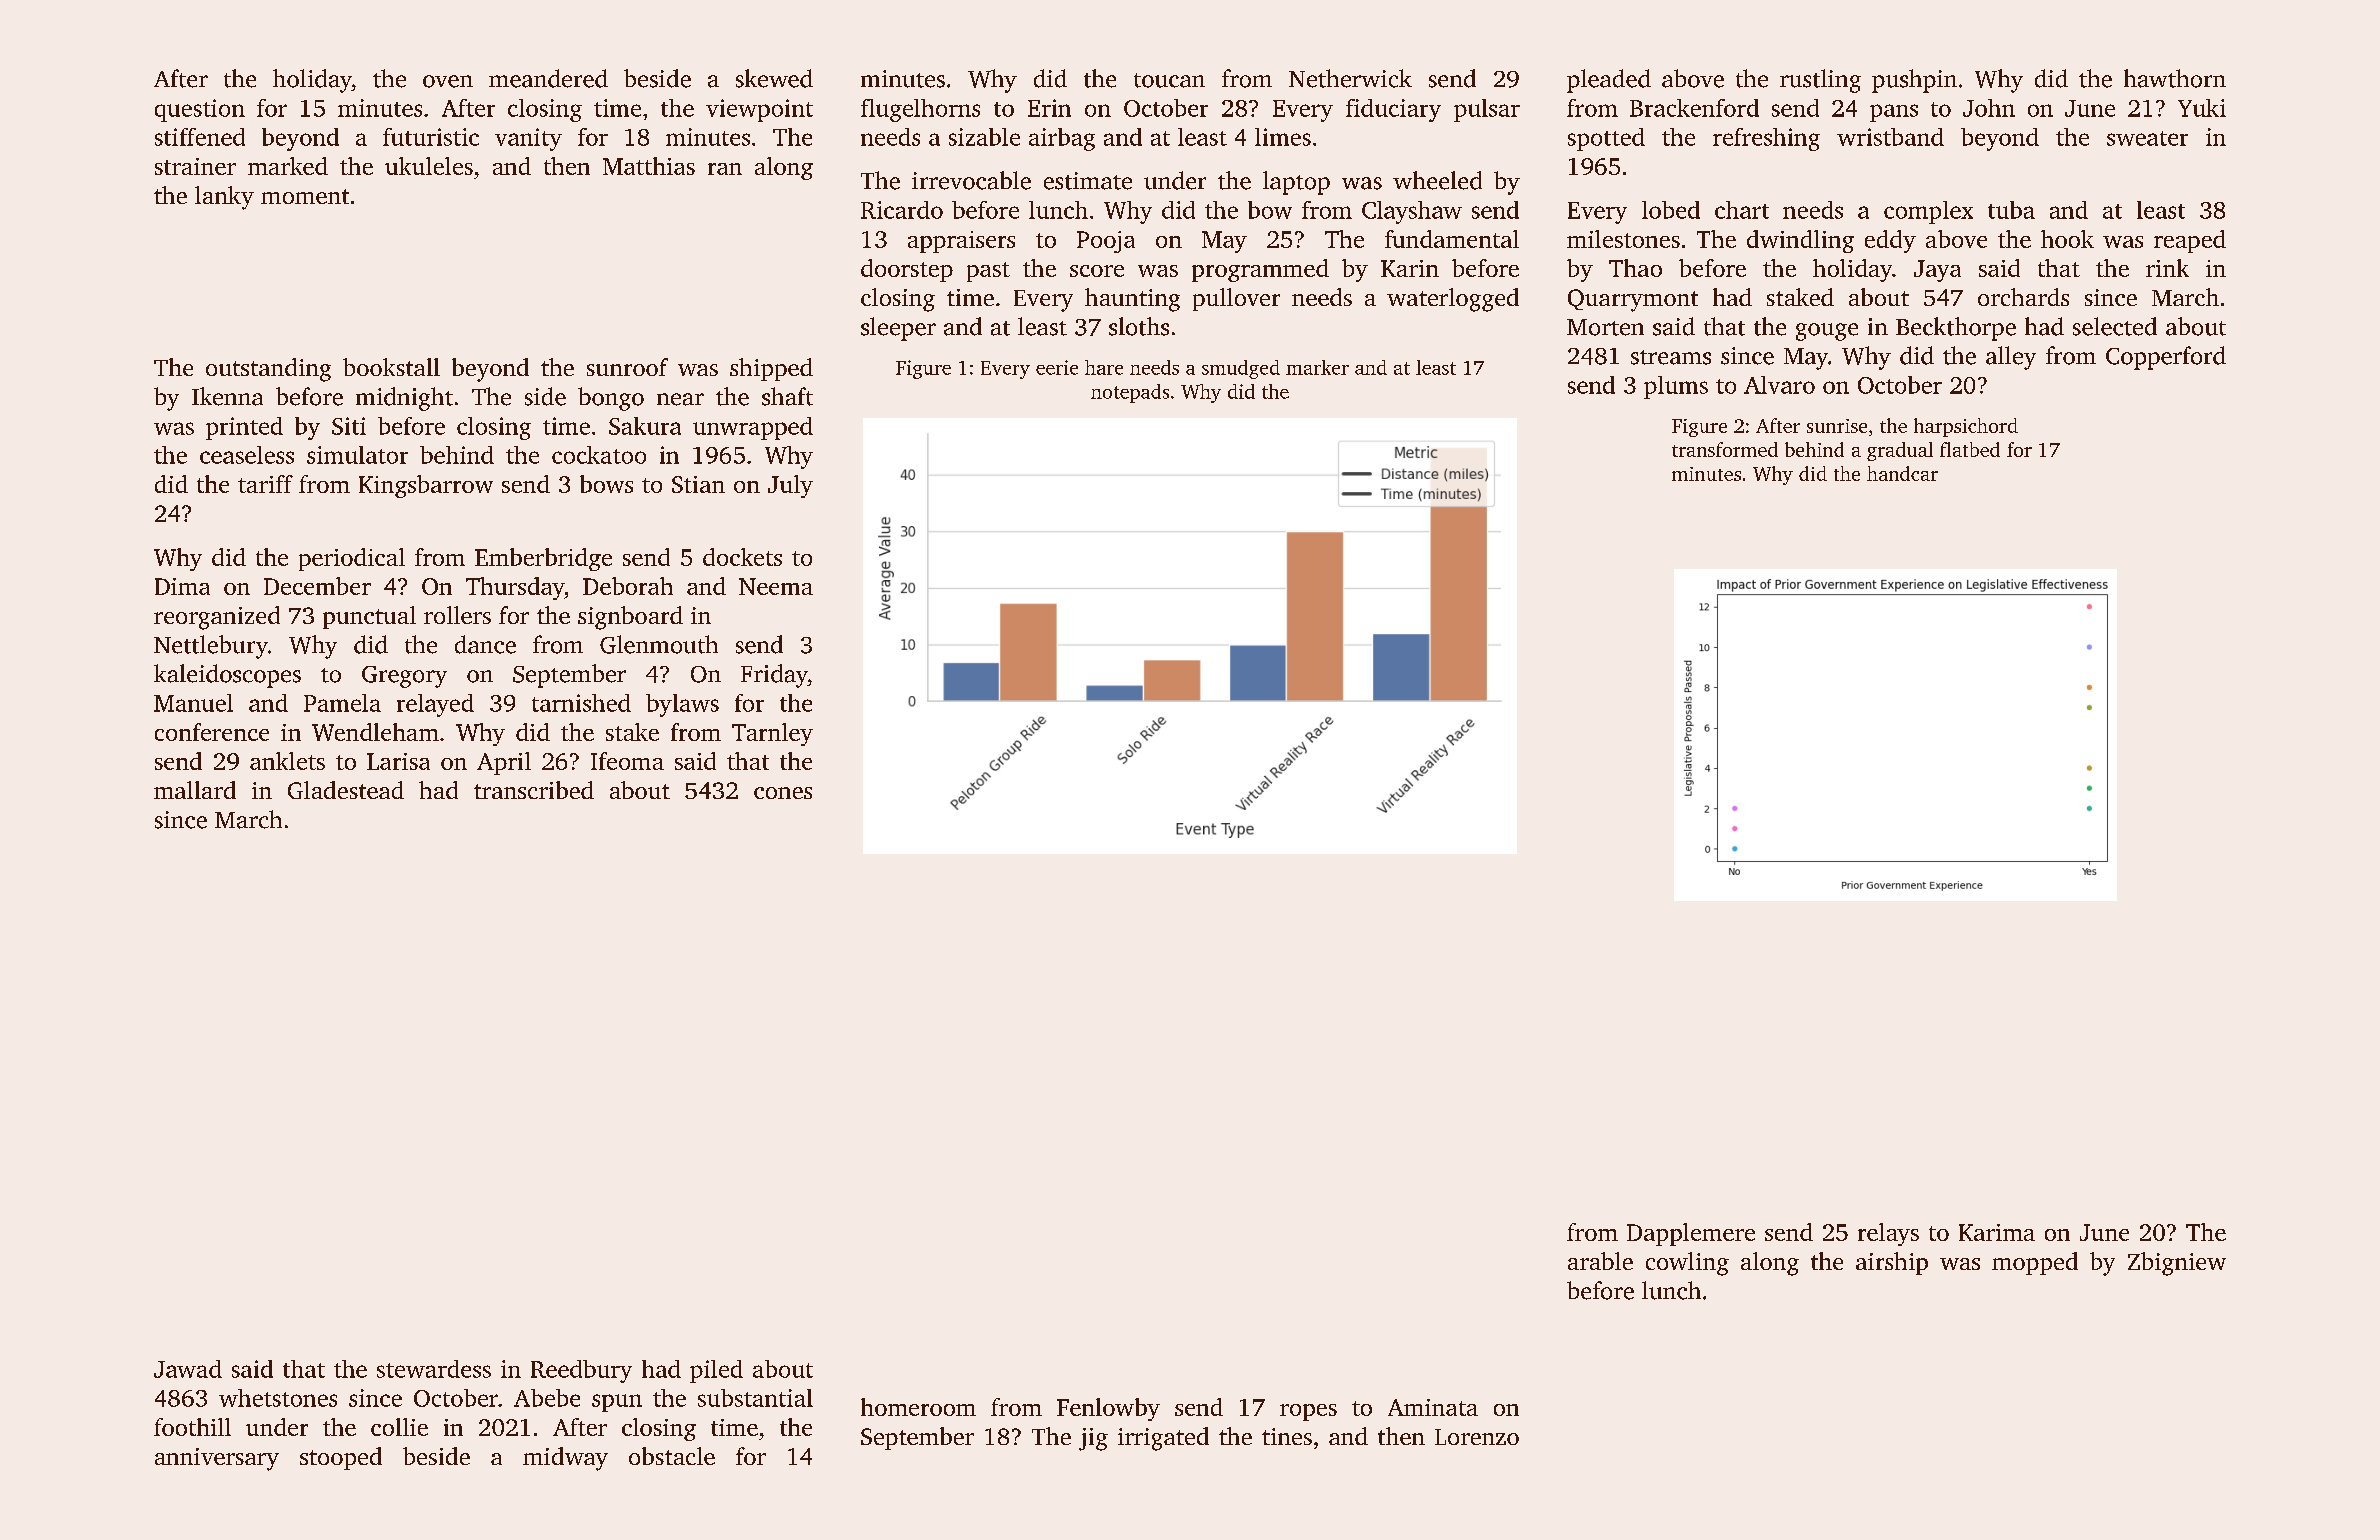  What do you see at coordinates (2175, 78) in the screenshot?
I see `hawthorn` at bounding box center [2175, 78].
